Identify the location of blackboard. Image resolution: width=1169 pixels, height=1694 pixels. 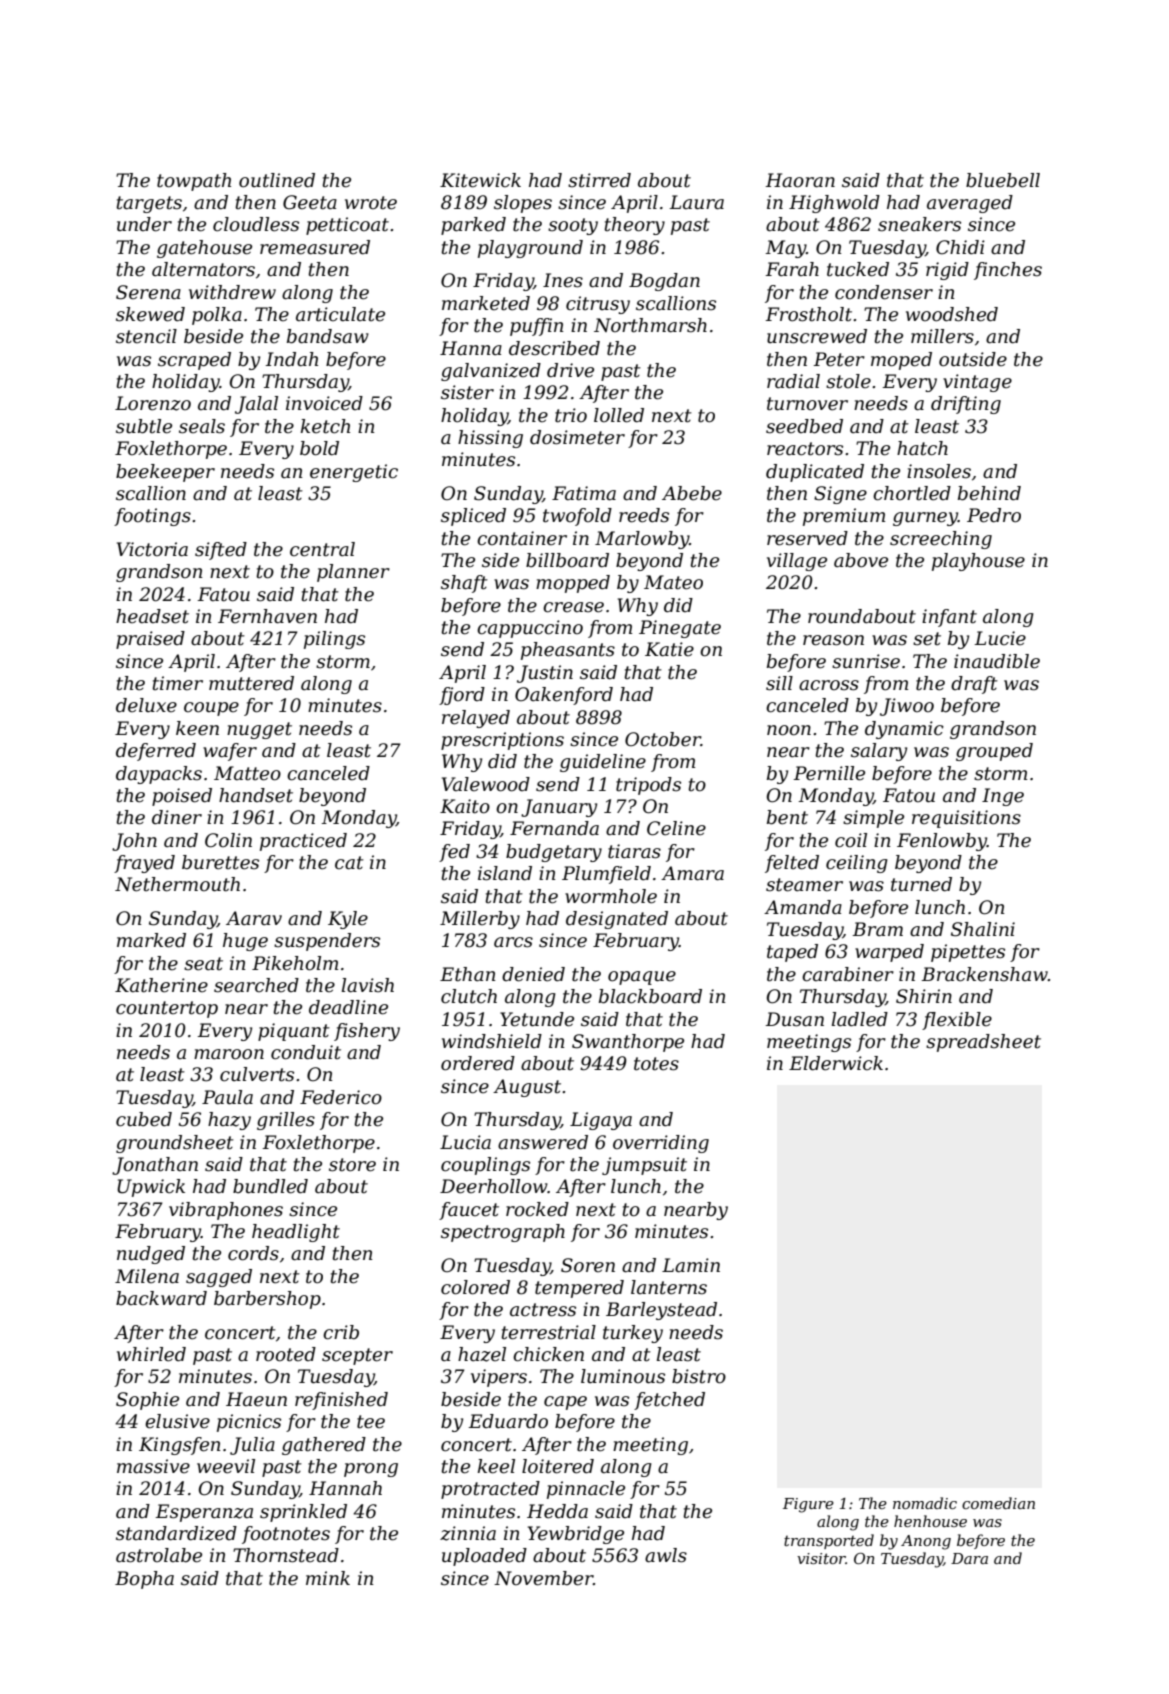
(650, 996).
